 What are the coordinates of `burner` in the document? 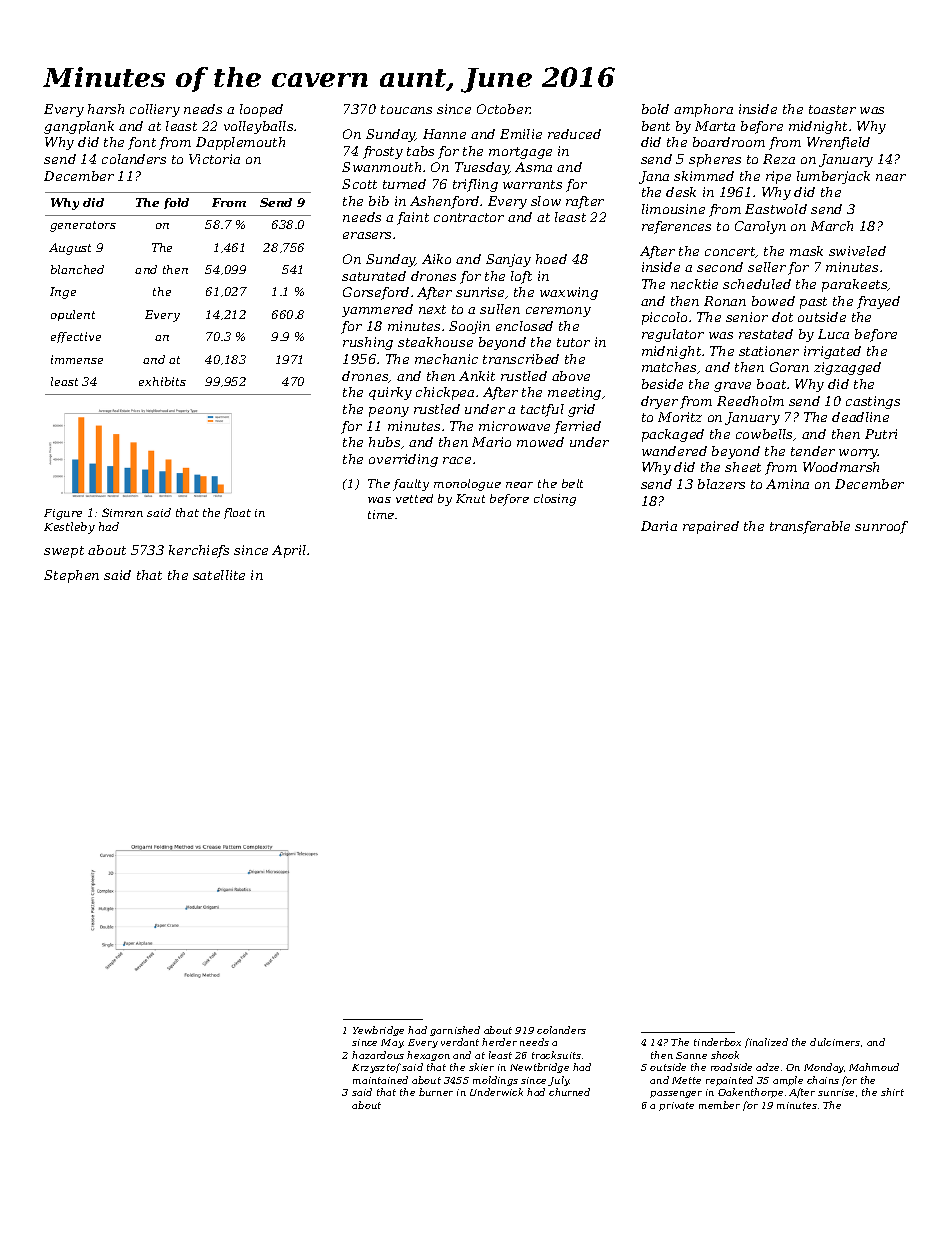 It's located at (436, 1092).
